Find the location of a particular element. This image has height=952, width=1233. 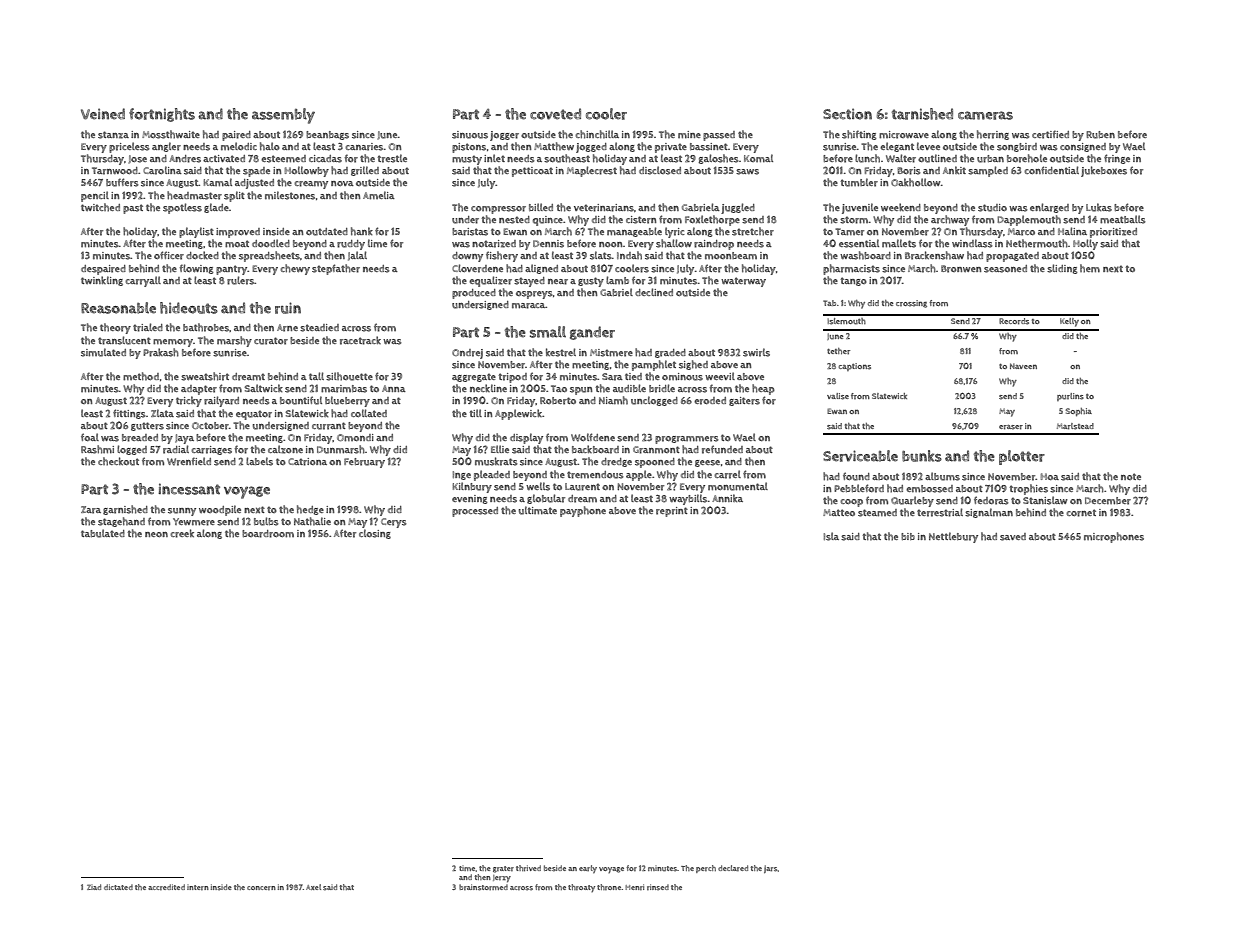

pamphlet is located at coordinates (654, 365).
